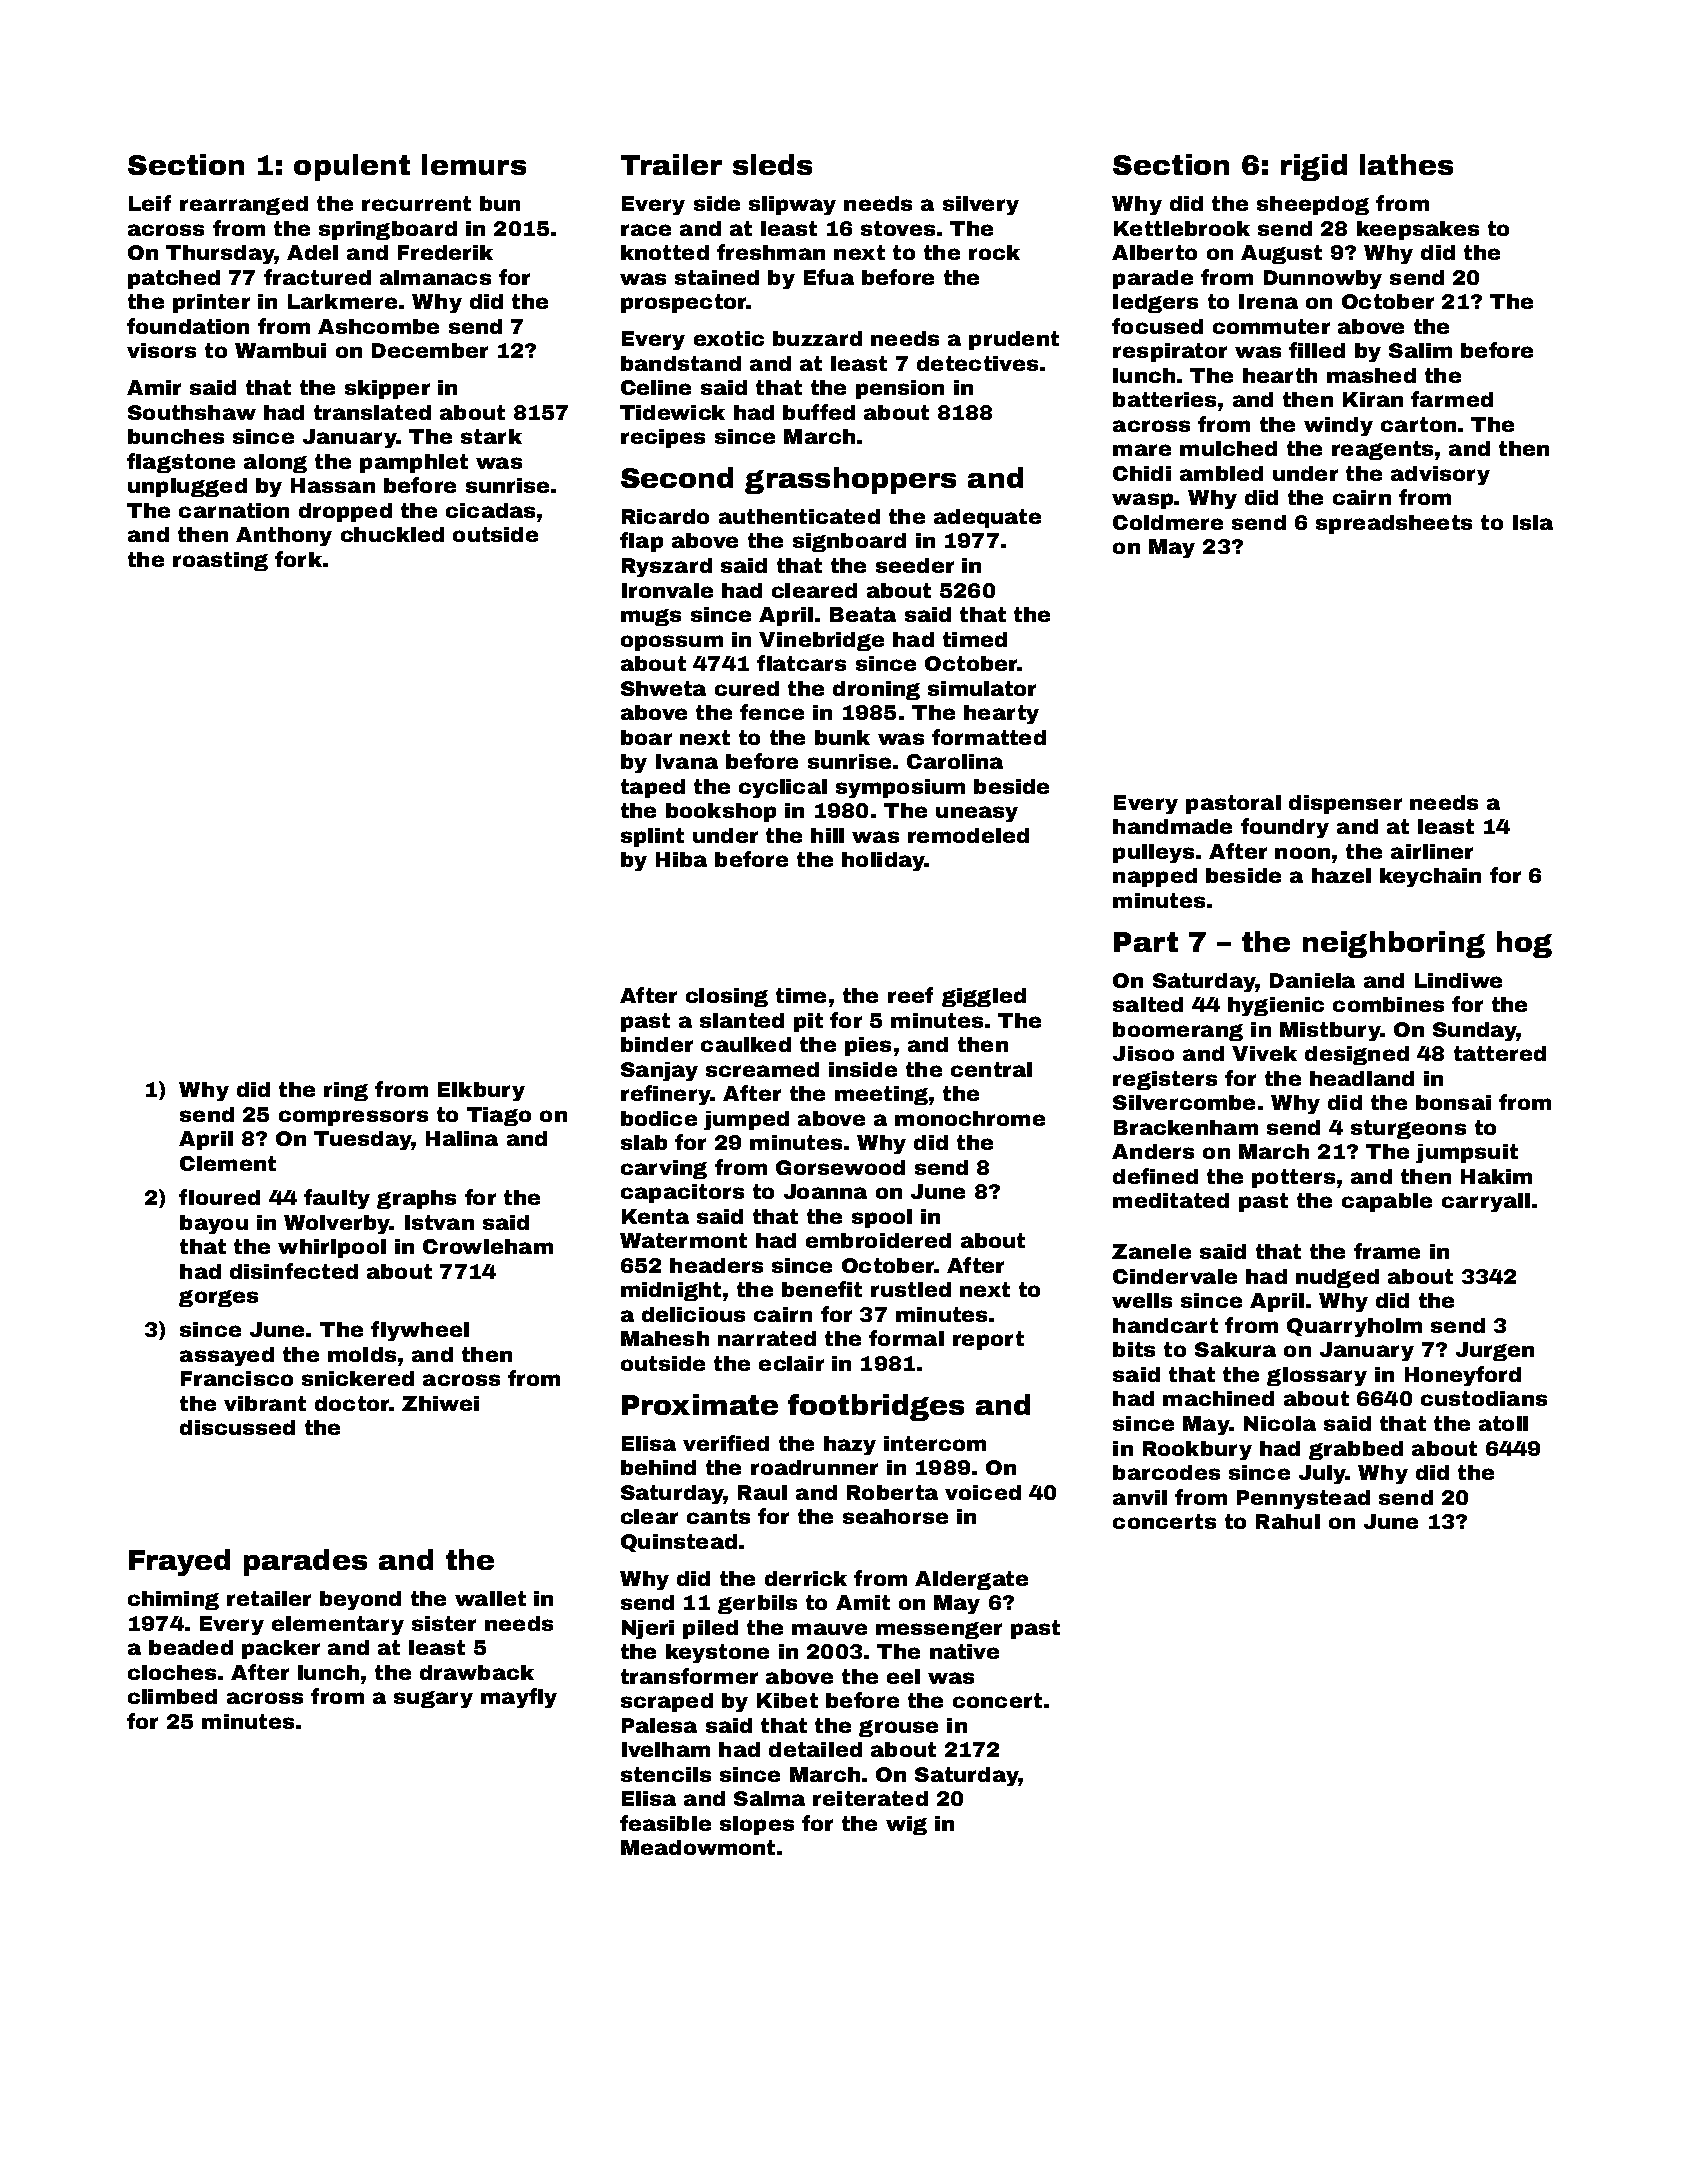 Image resolution: width=1683 pixels, height=2178 pixels. I want to click on symposium, so click(900, 788).
